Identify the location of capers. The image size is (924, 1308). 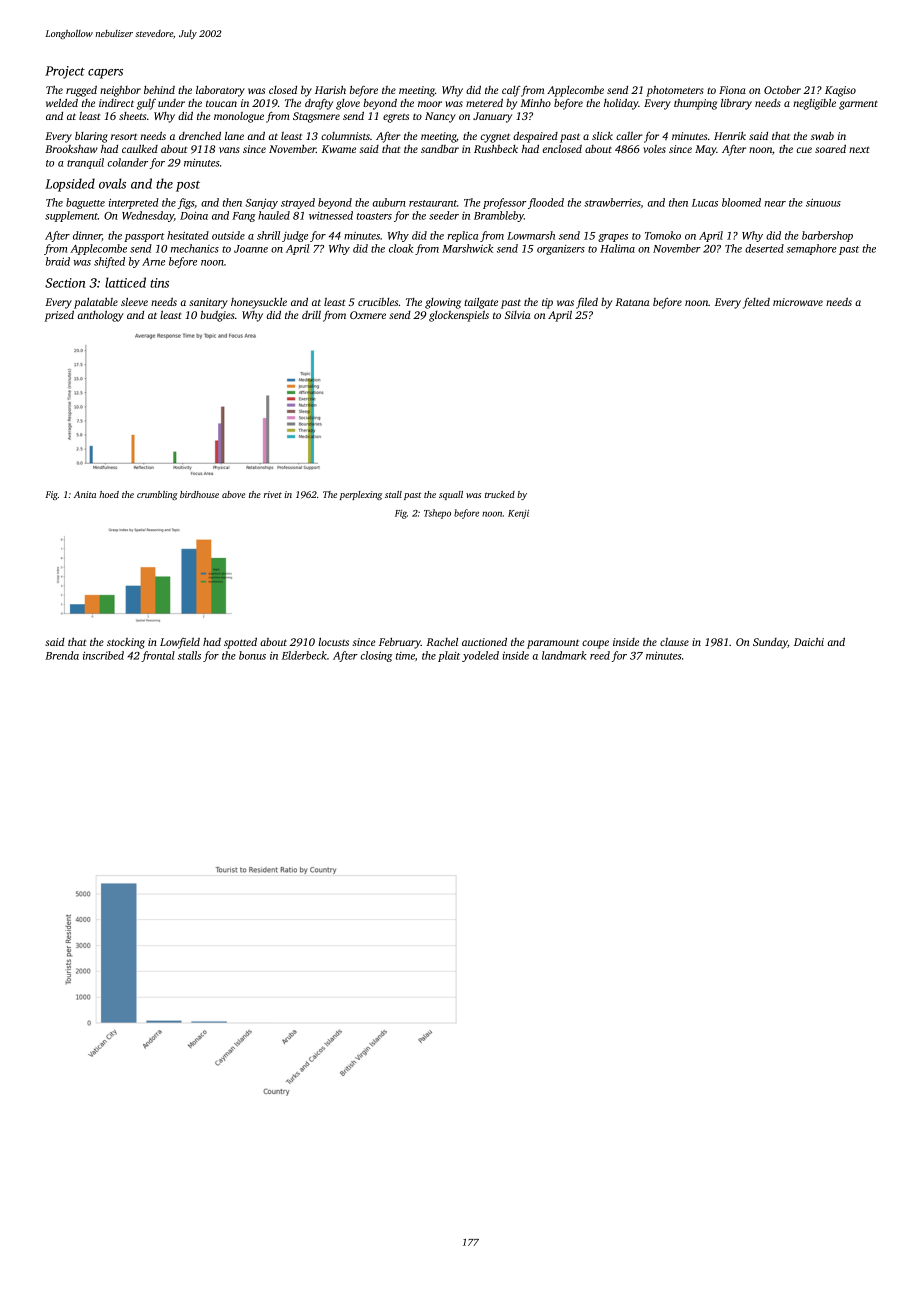
(105, 74).
